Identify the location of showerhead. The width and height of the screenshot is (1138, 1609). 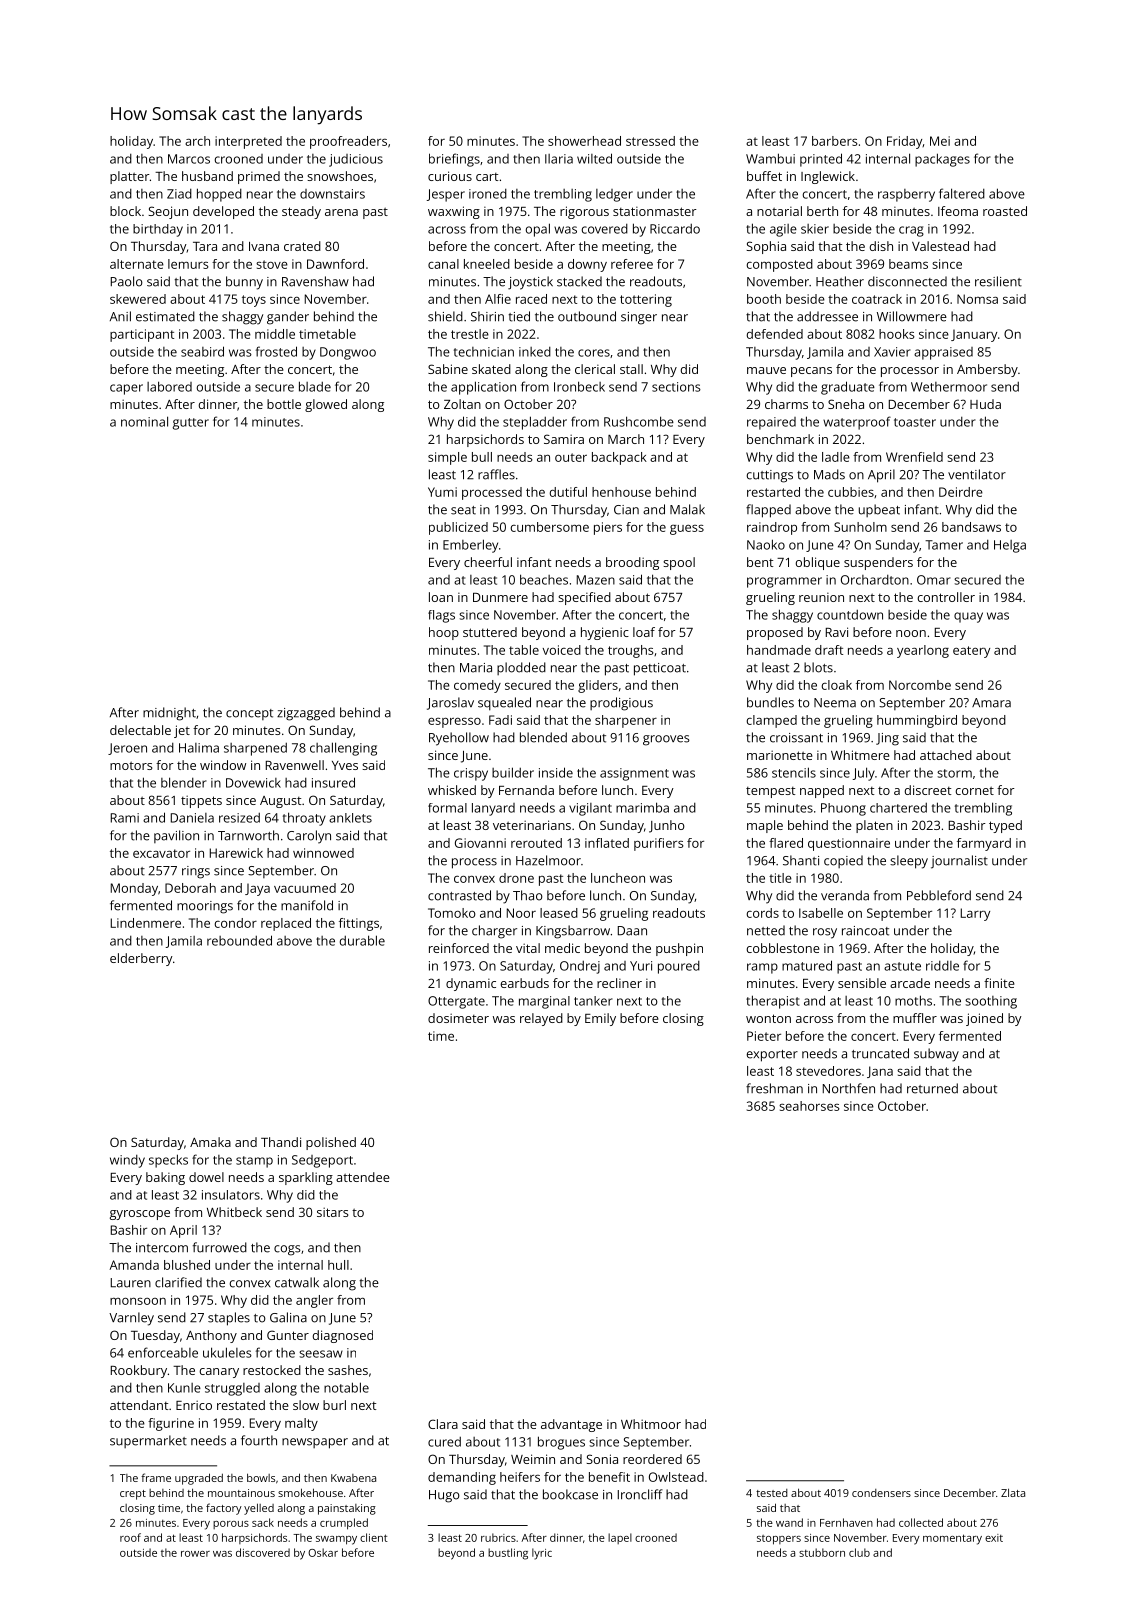
(584, 141).
